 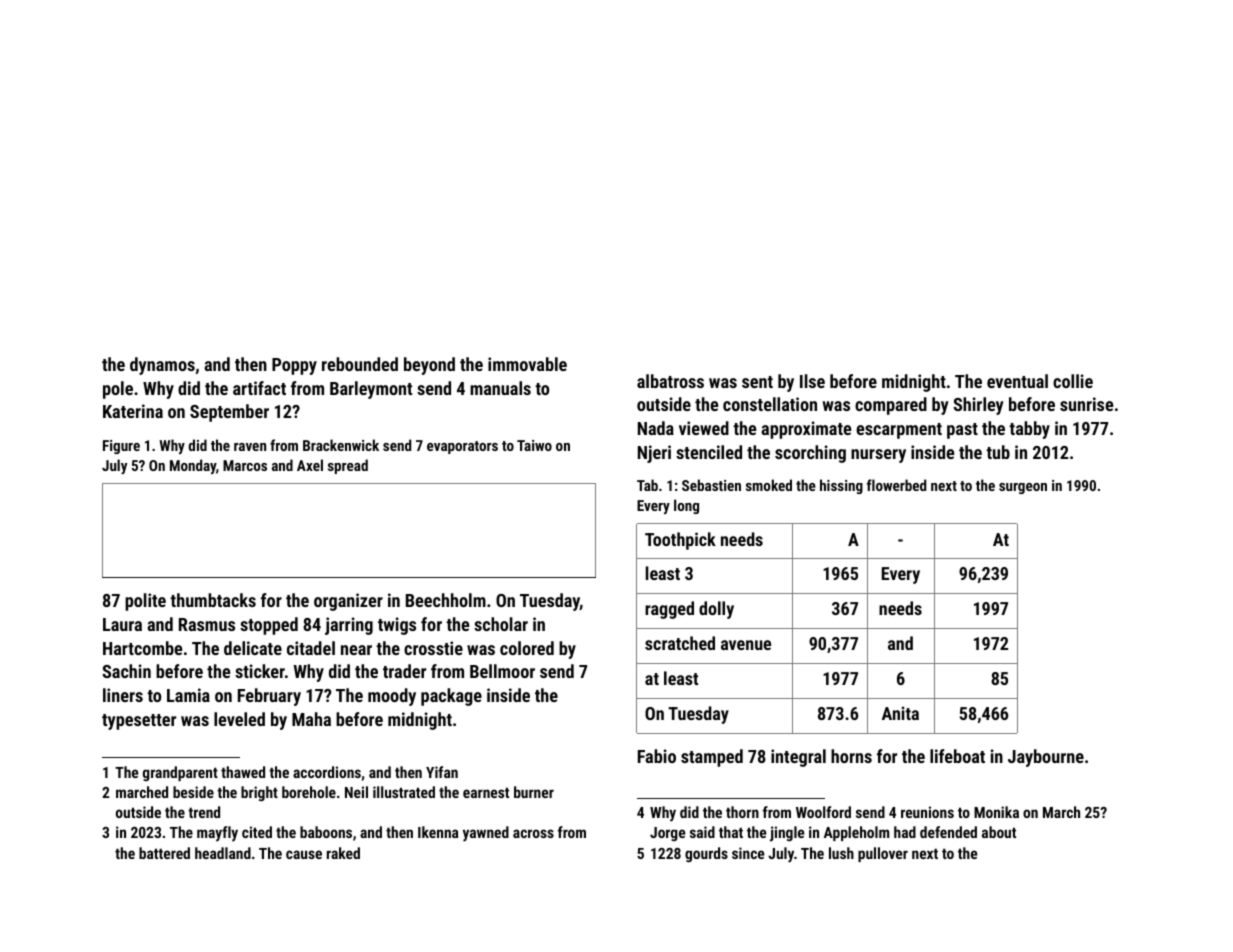 I want to click on manuals, so click(x=500, y=388).
